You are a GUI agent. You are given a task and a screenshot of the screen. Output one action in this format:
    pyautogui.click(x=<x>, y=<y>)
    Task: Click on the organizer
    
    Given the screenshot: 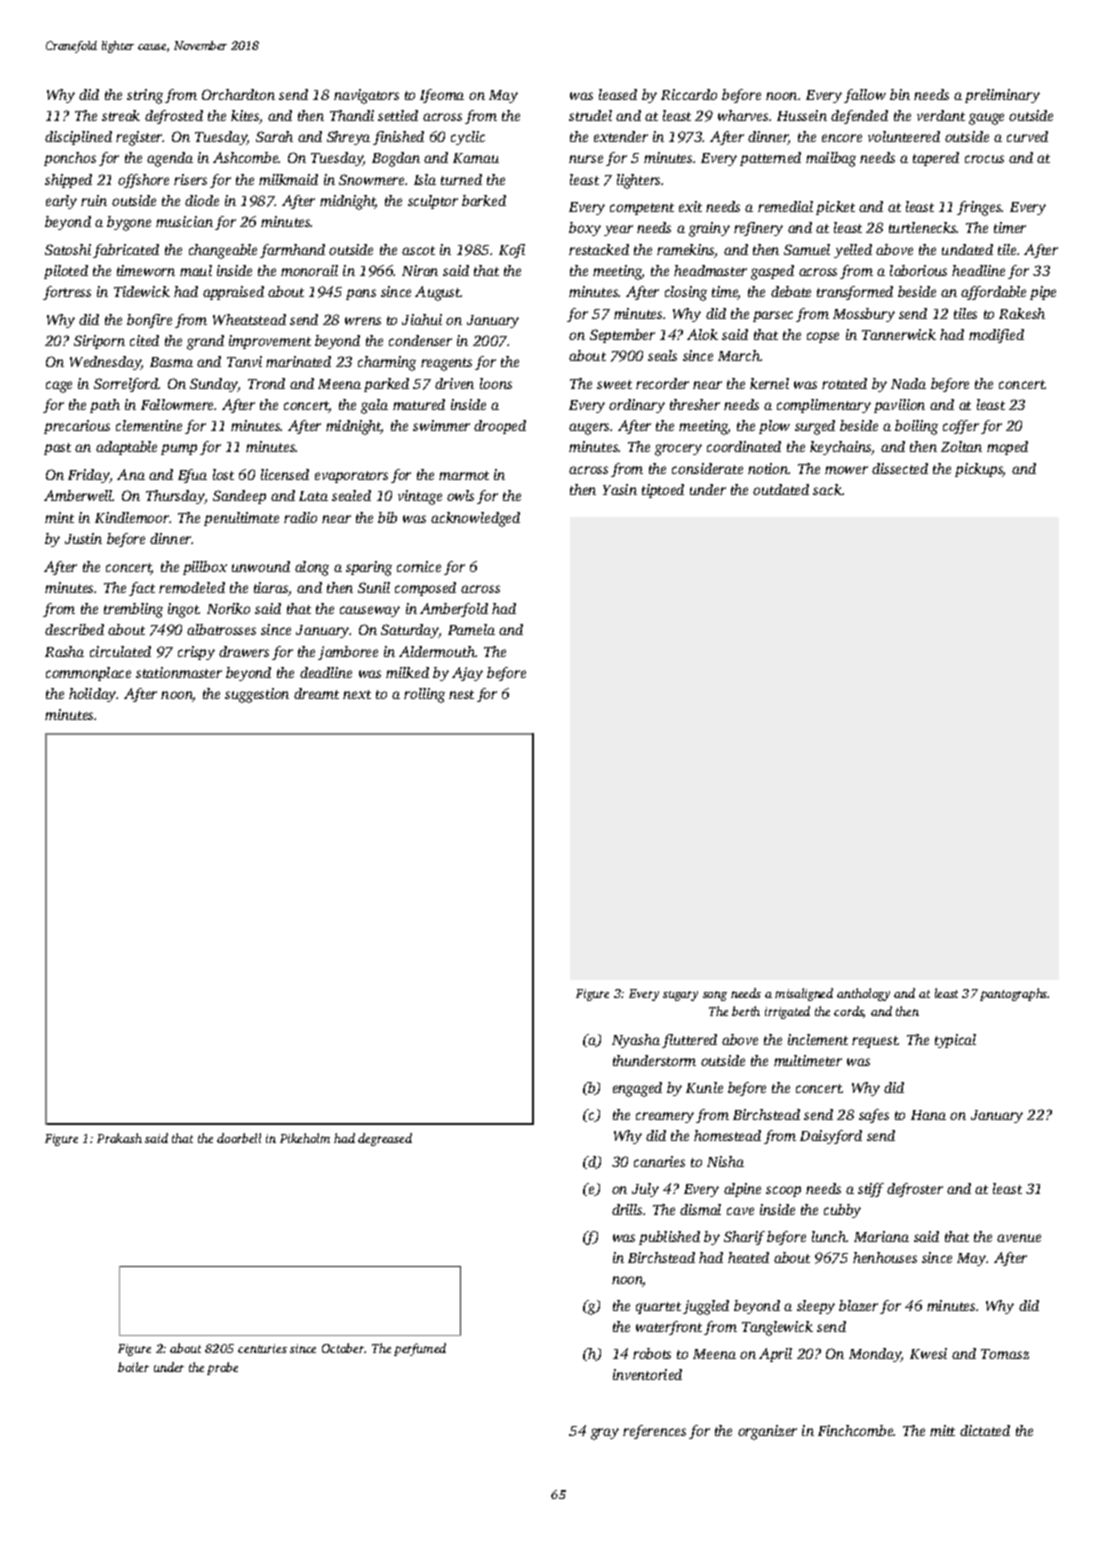 What is the action you would take?
    pyautogui.click(x=767, y=1432)
